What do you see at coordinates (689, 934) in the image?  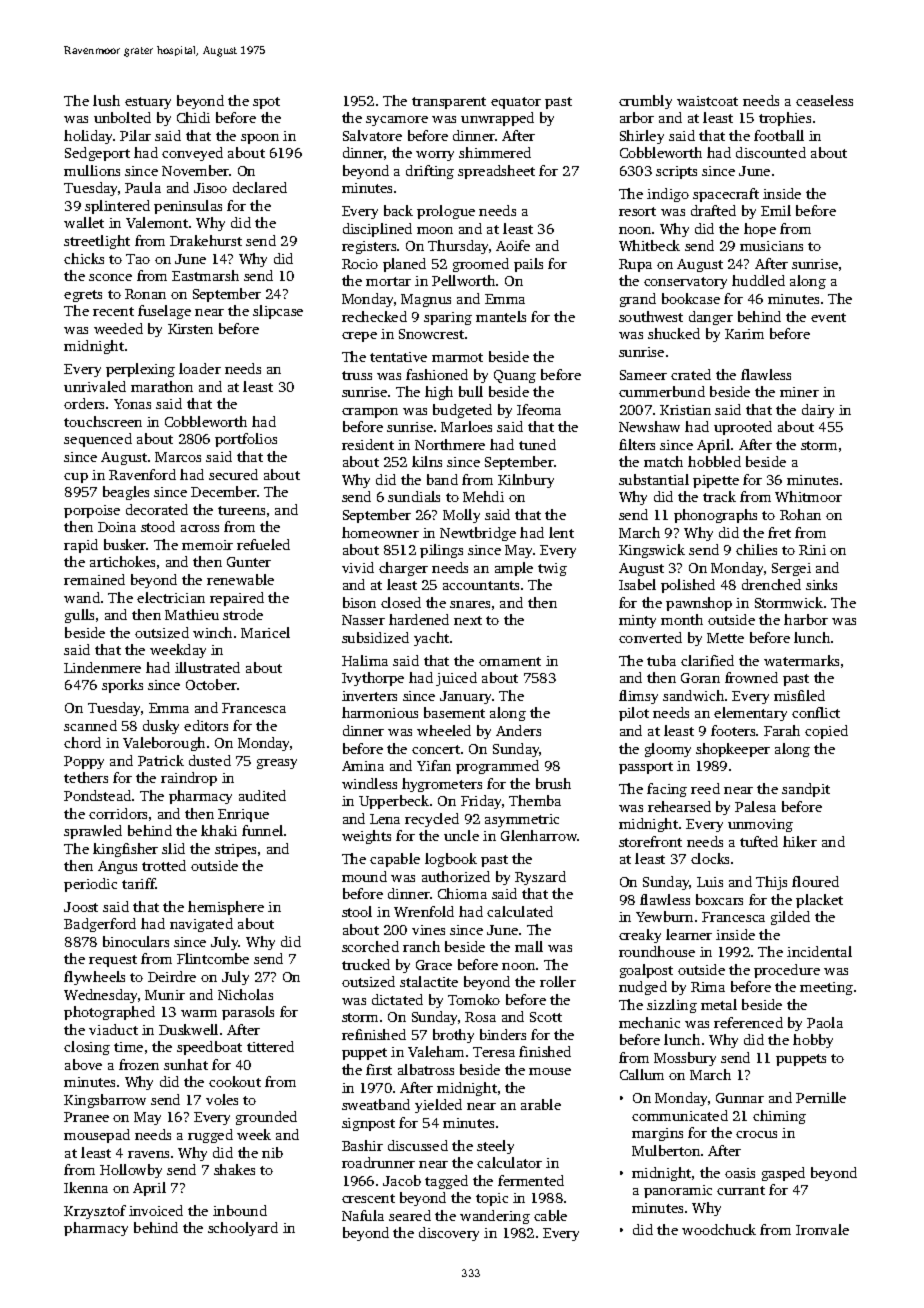 I see `learner` at bounding box center [689, 934].
